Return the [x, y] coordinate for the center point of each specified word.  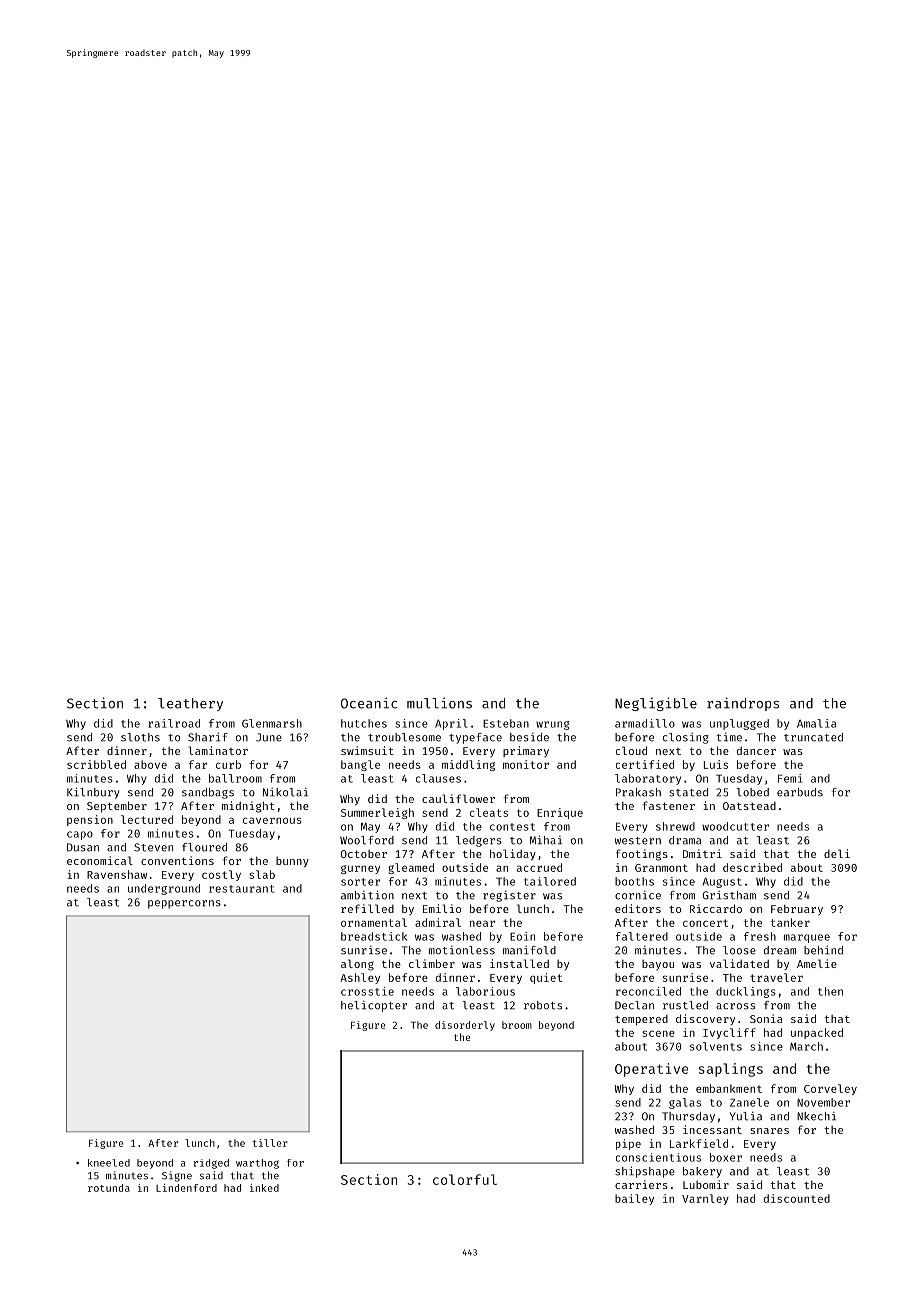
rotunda [109, 1188]
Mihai [546, 840]
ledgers [479, 841]
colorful [465, 1179]
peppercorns [184, 904]
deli [837, 853]
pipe [628, 1144]
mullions [439, 703]
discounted [797, 1198]
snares [769, 1131]
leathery [190, 704]
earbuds [800, 792]
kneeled [109, 1163]
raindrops [743, 704]
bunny [292, 862]
